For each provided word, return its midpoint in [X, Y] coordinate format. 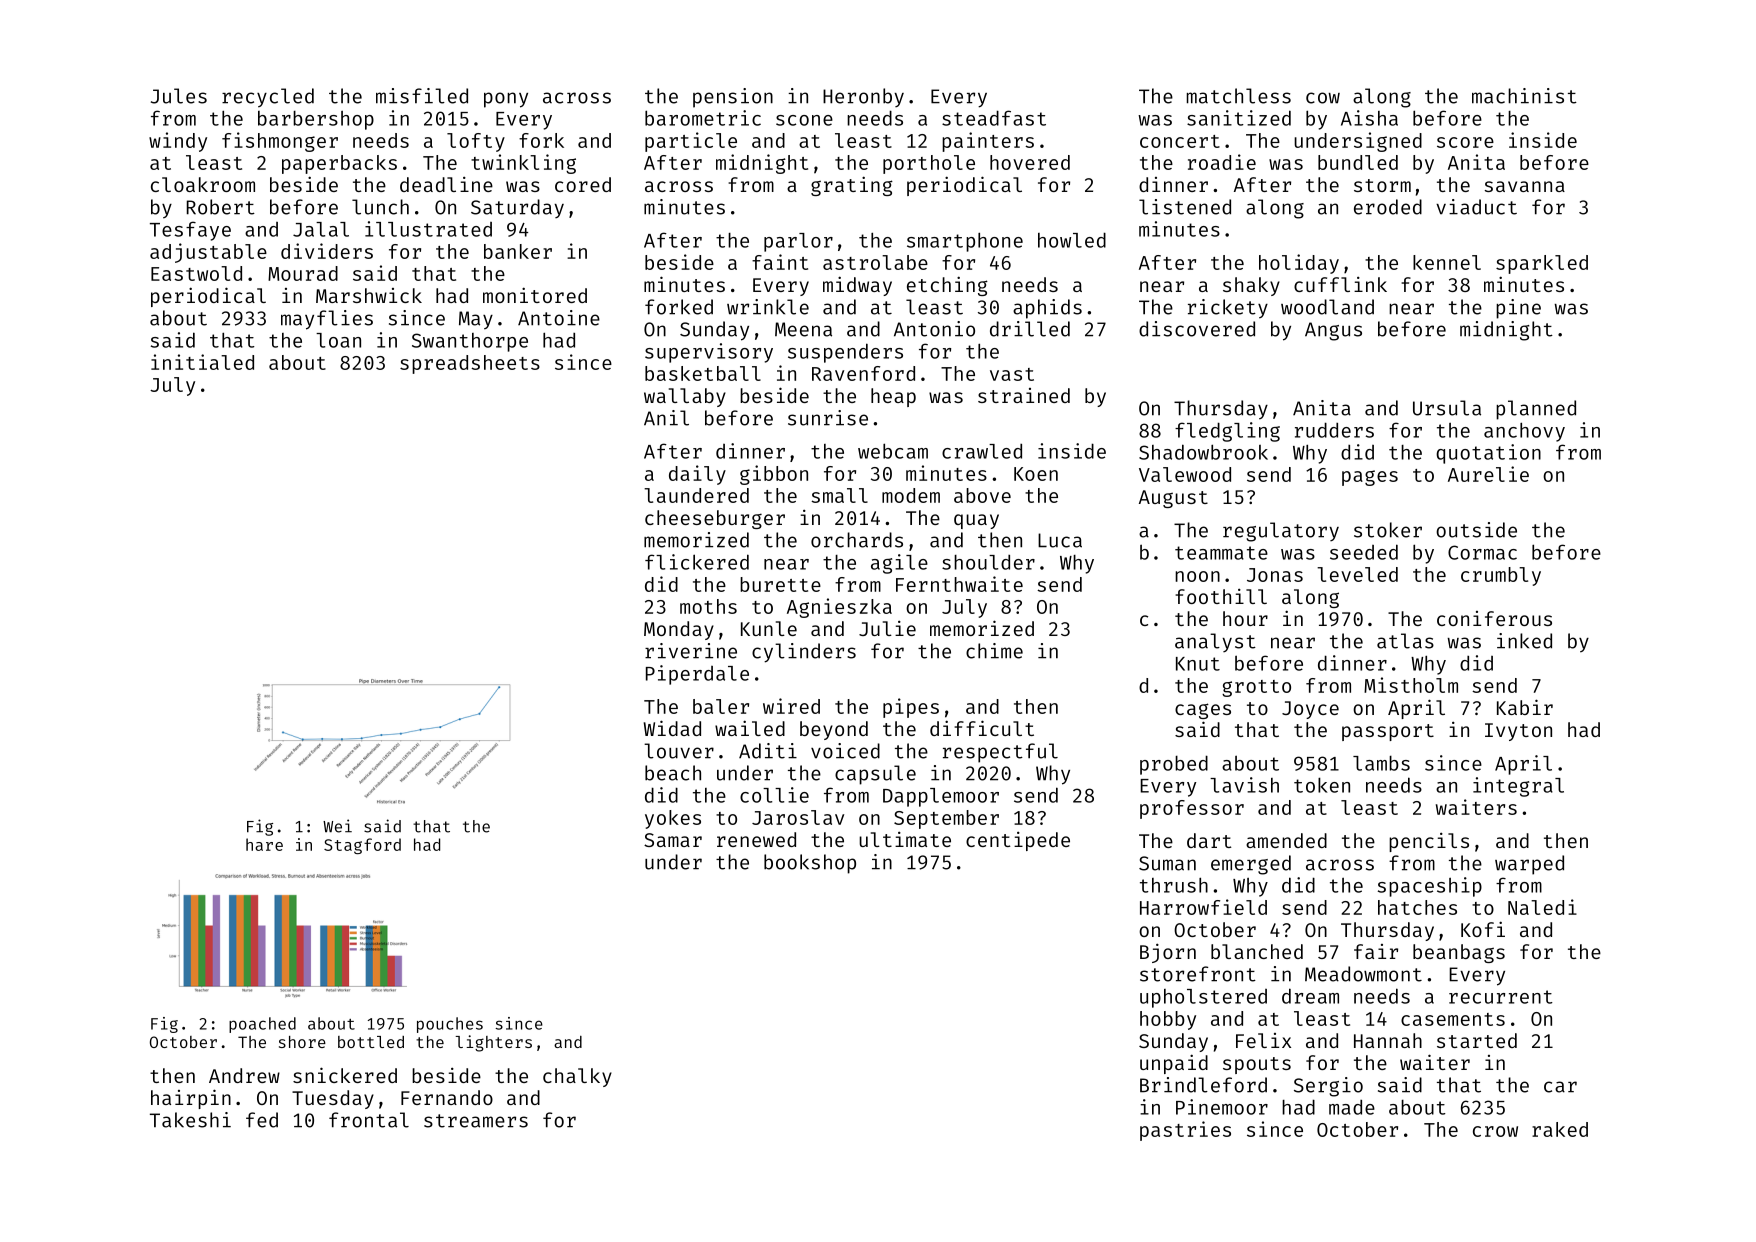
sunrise [828, 418]
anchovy [1524, 432]
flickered [697, 562]
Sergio [1328, 1087]
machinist [1524, 96]
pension [733, 98]
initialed [202, 362]
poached [262, 1025]
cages [1203, 711]
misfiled [422, 96]
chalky [577, 1077]
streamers [476, 1121]
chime [994, 651]
